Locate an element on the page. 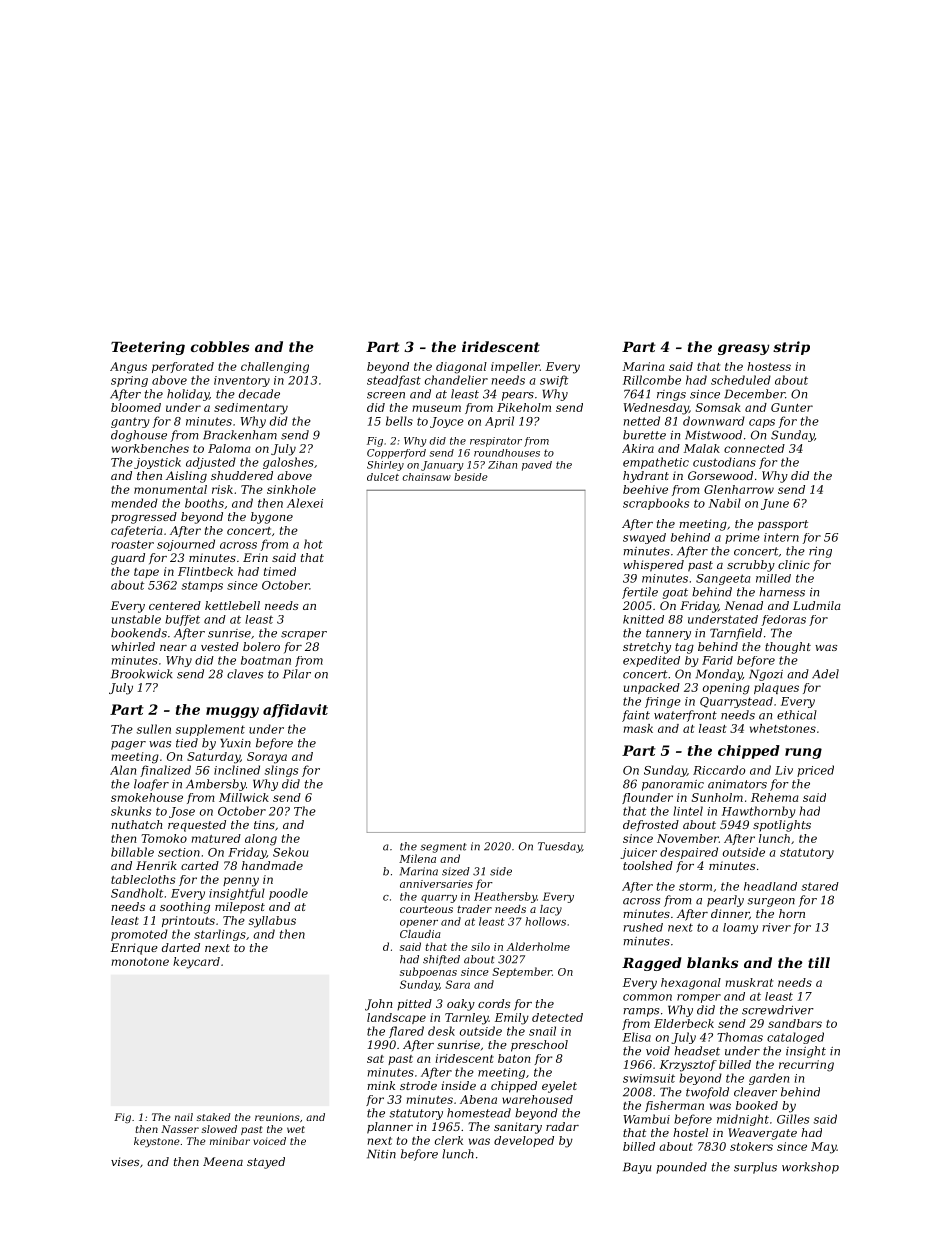 The image size is (952, 1233). hot is located at coordinates (313, 544).
